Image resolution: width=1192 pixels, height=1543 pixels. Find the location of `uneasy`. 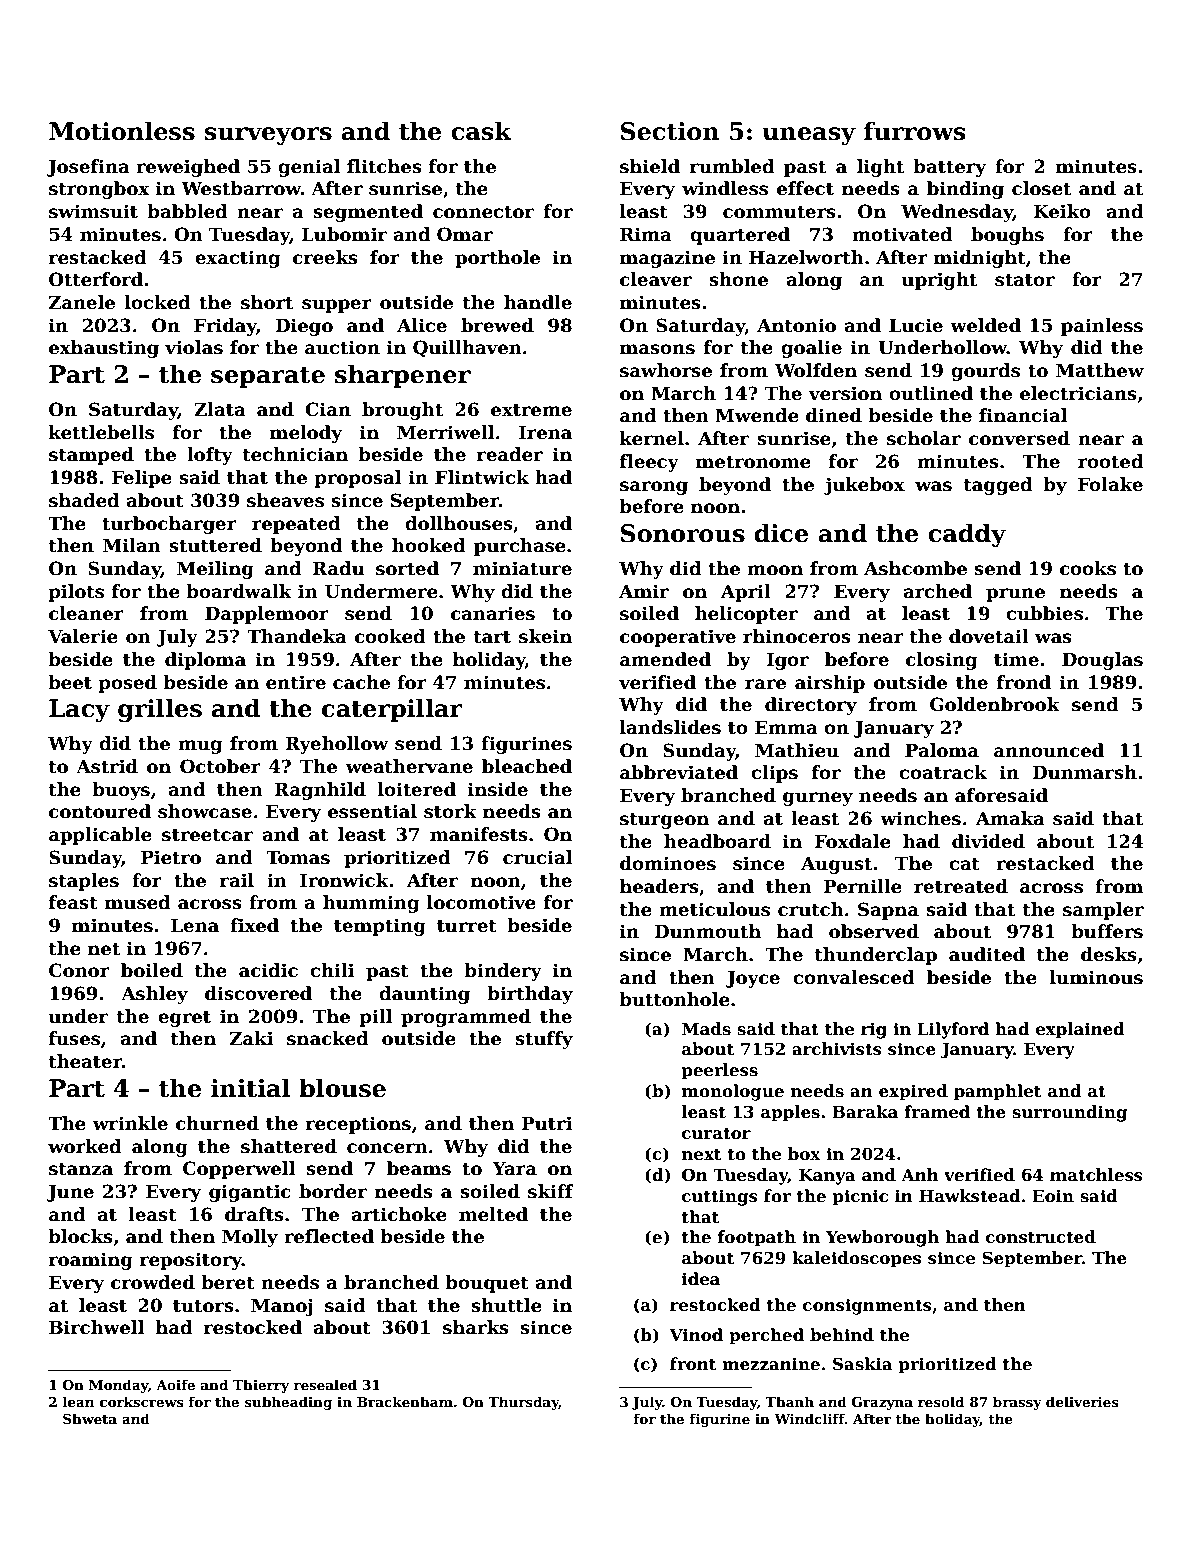

uneasy is located at coordinates (809, 136).
